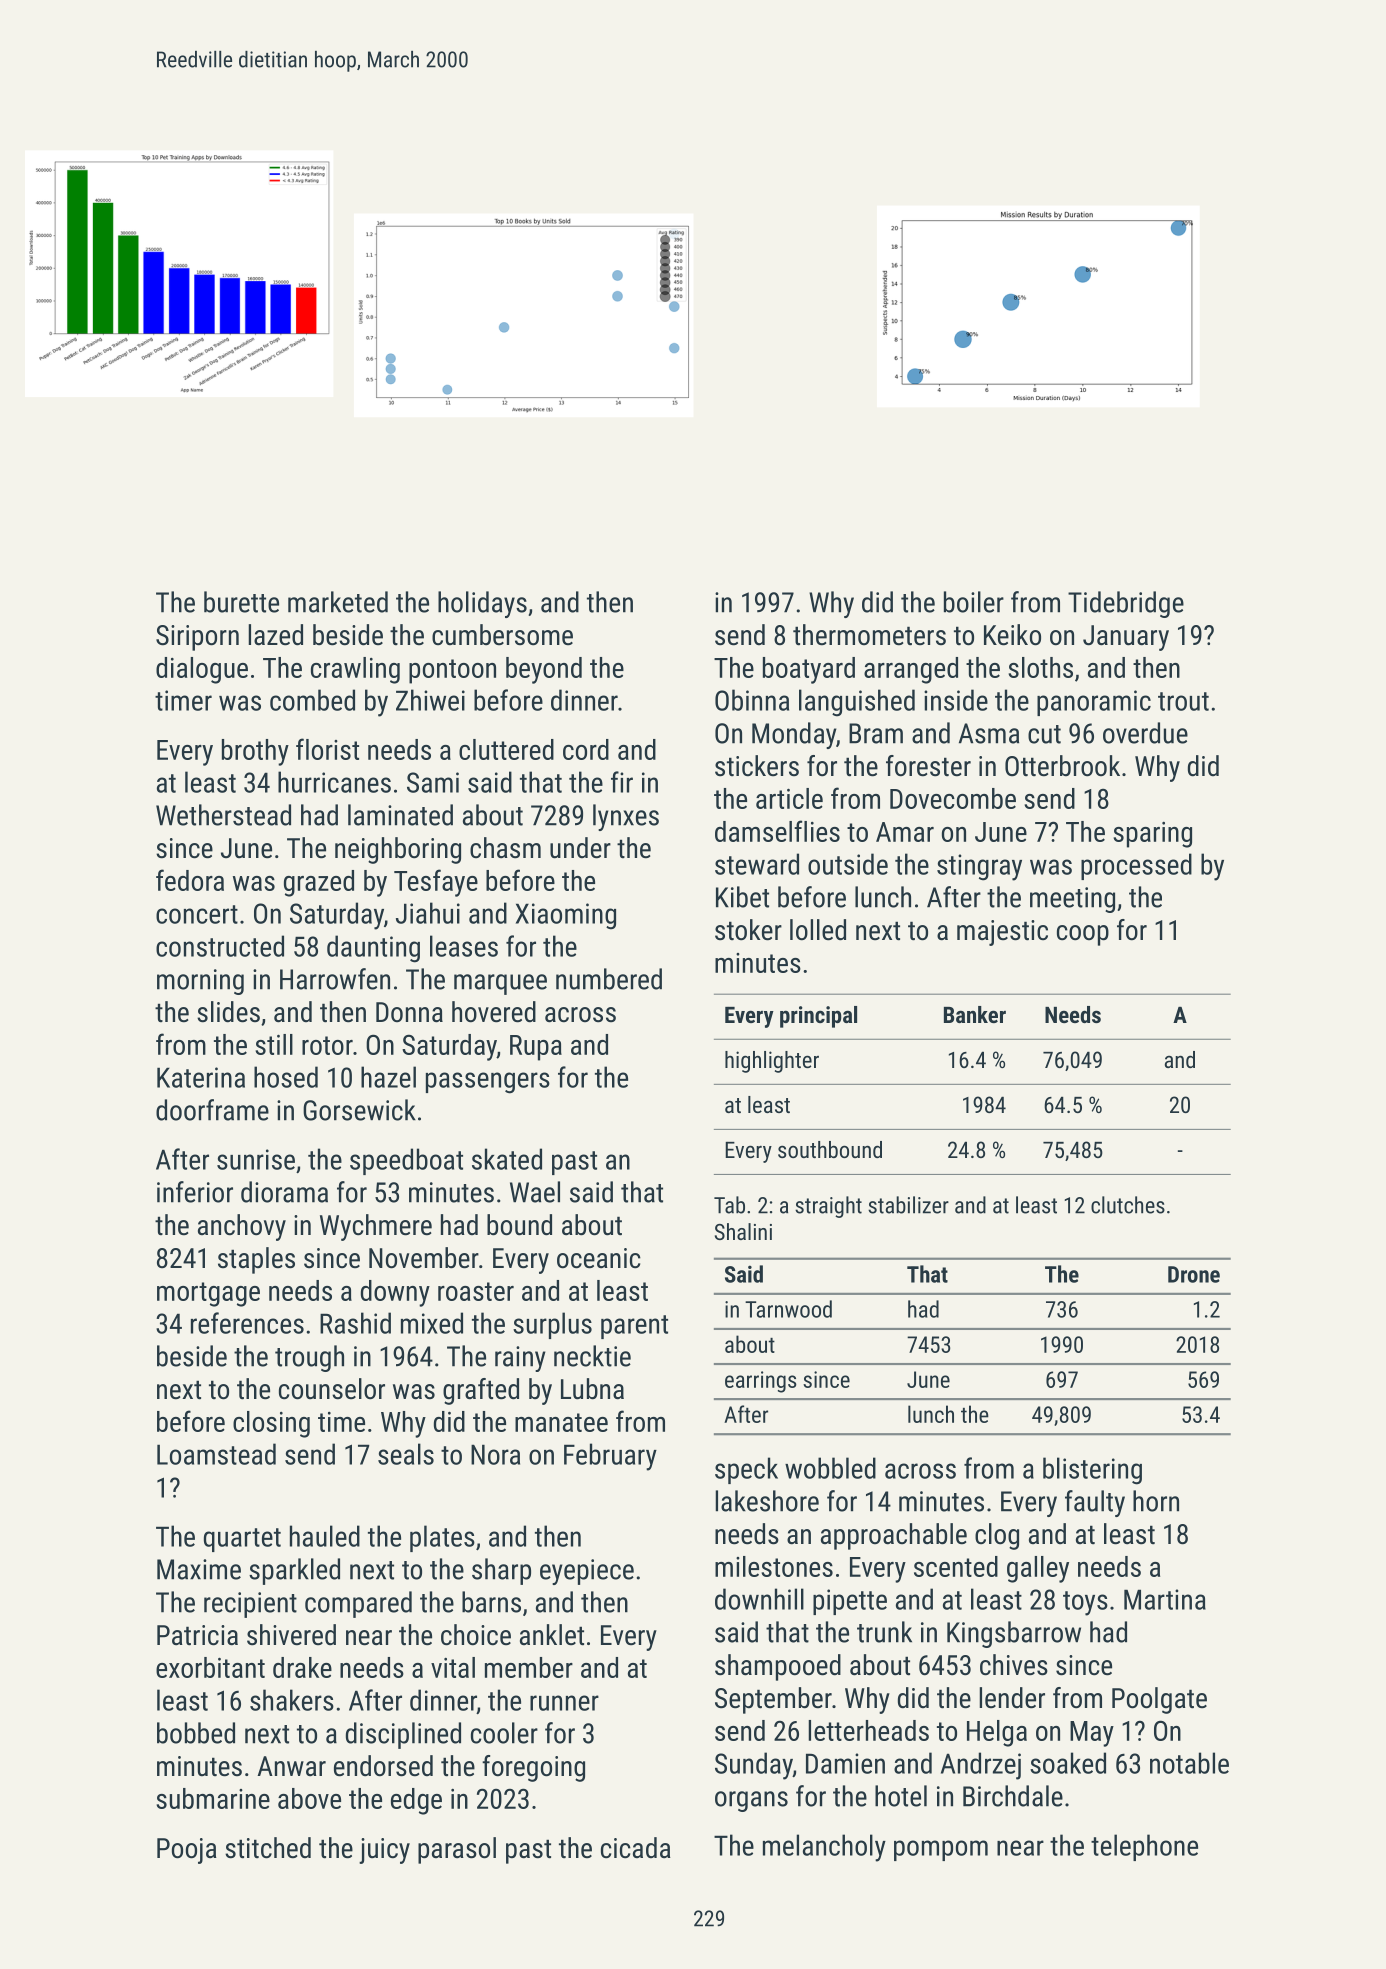  What do you see at coordinates (208, 1294) in the screenshot?
I see `mortgage` at bounding box center [208, 1294].
